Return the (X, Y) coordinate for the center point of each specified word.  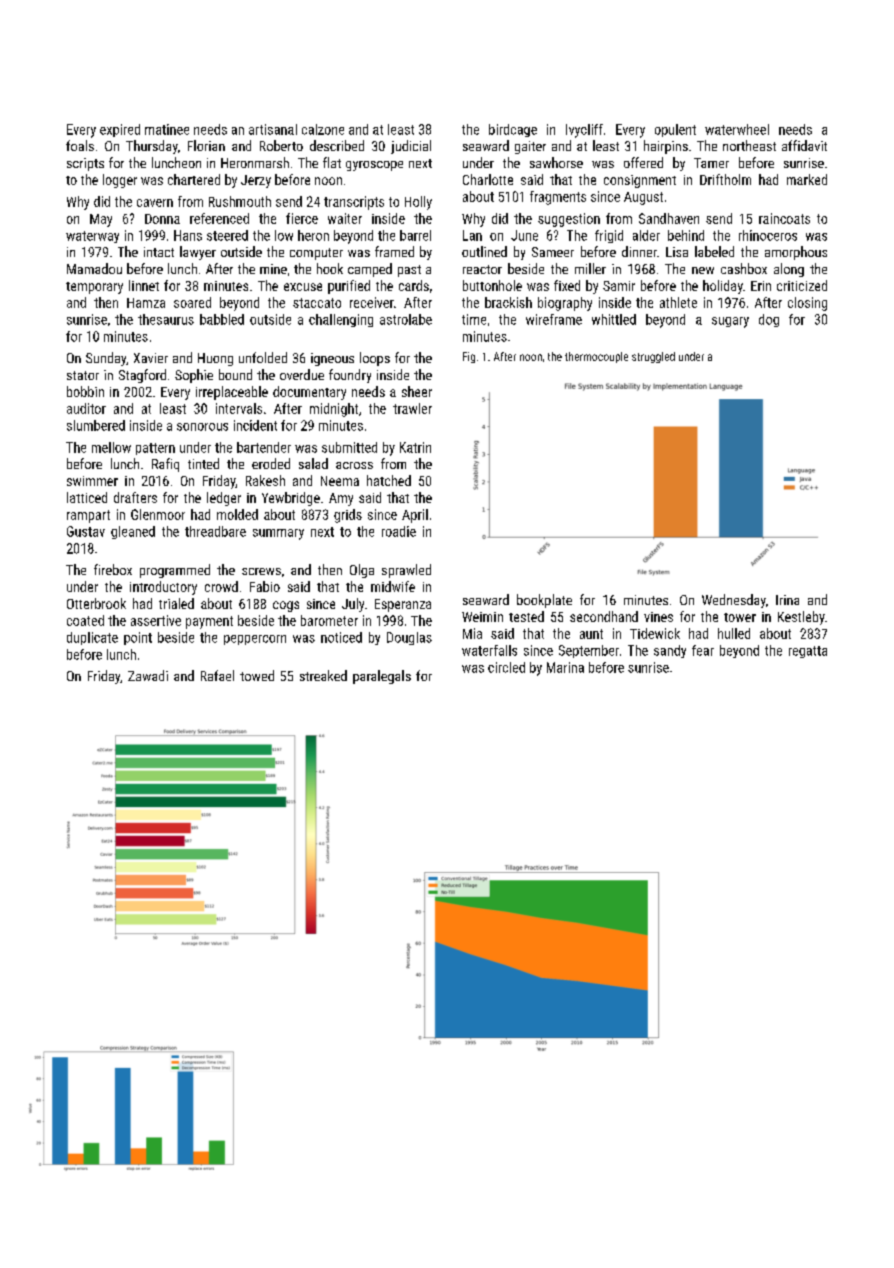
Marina (565, 667)
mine (273, 269)
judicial (411, 147)
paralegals (382, 677)
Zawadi (148, 675)
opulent (675, 130)
